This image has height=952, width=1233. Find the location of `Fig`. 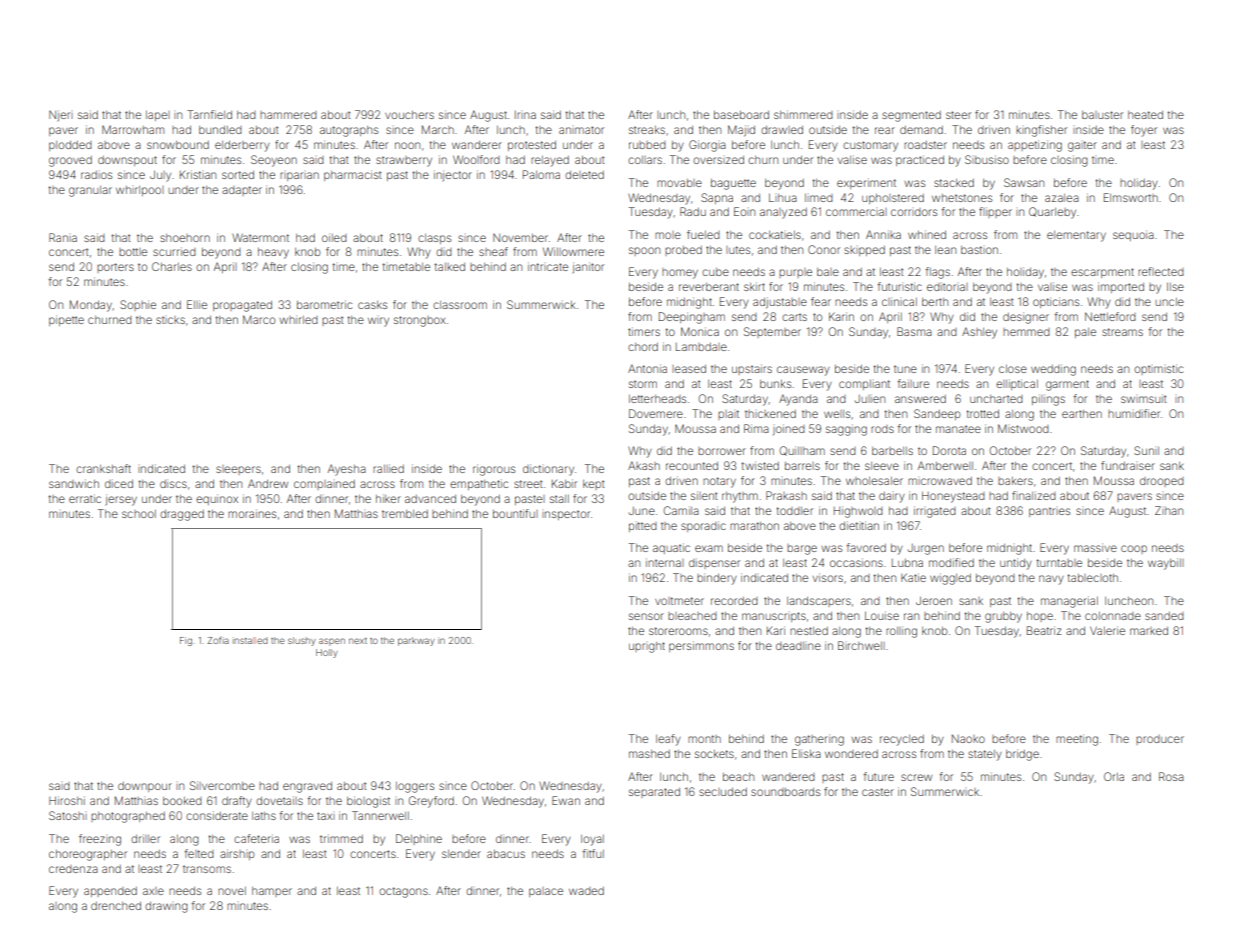

Fig is located at coordinates (186, 641).
